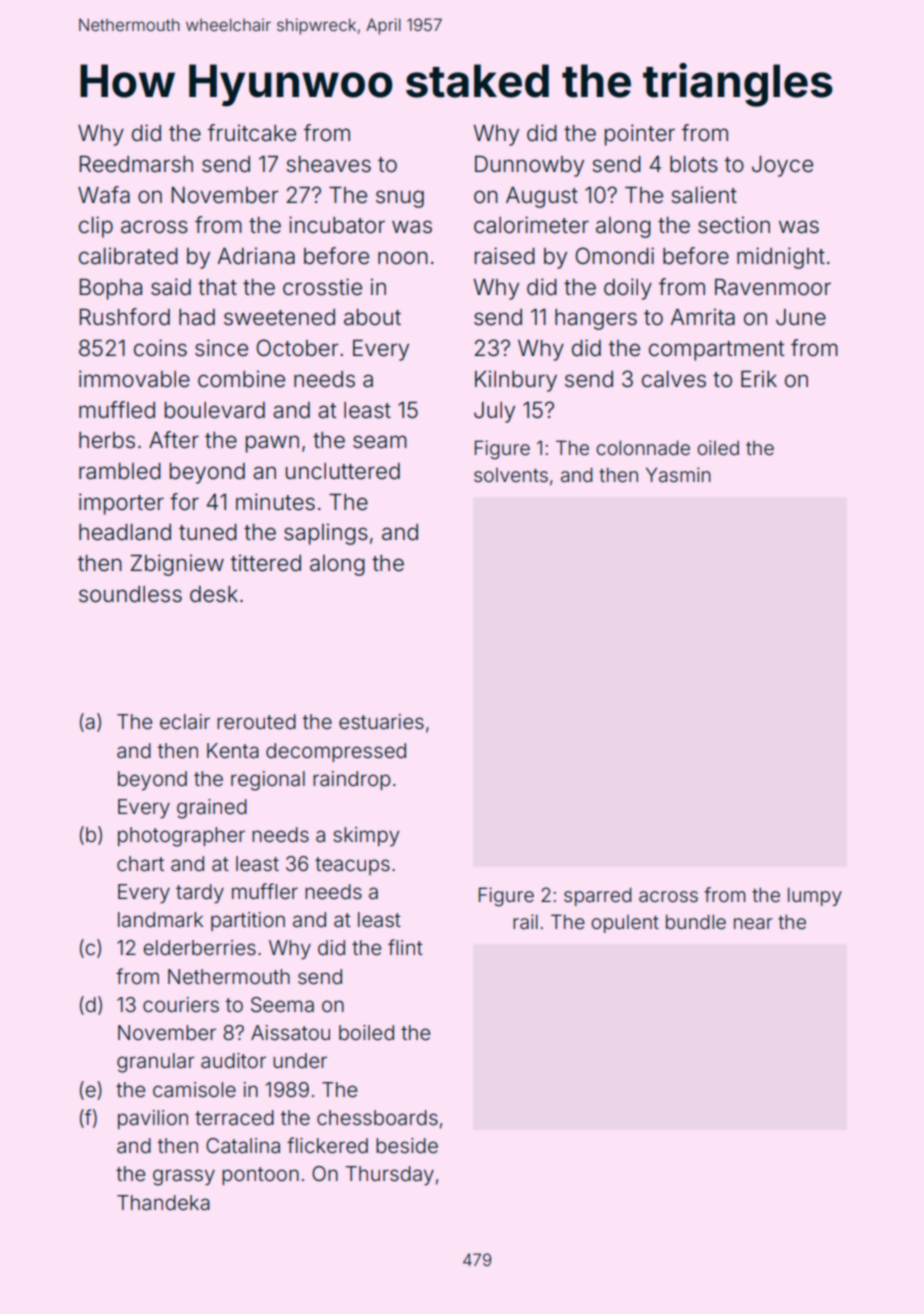 This document has width=924, height=1314. Describe the element at coordinates (104, 195) in the document. I see `Wafa` at that location.
